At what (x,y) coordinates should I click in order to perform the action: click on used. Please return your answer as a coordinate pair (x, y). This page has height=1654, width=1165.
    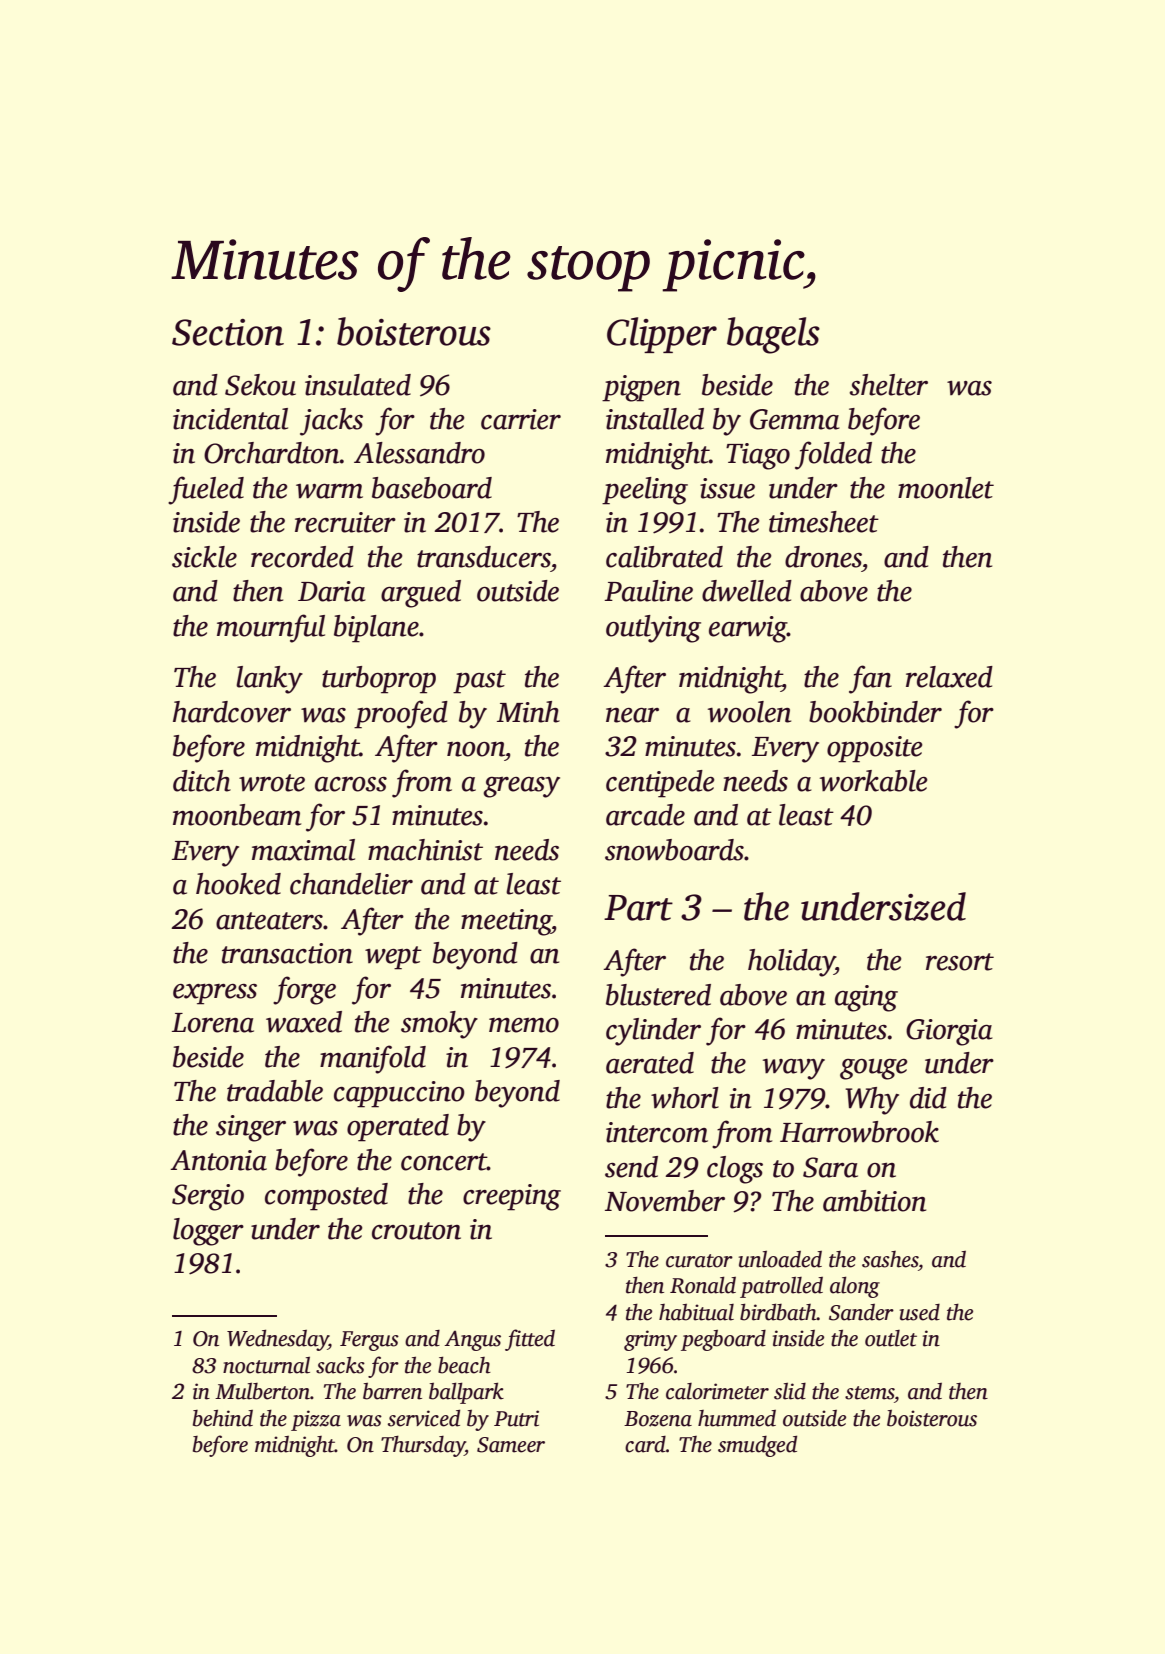
    Looking at the image, I should click on (920, 1312).
